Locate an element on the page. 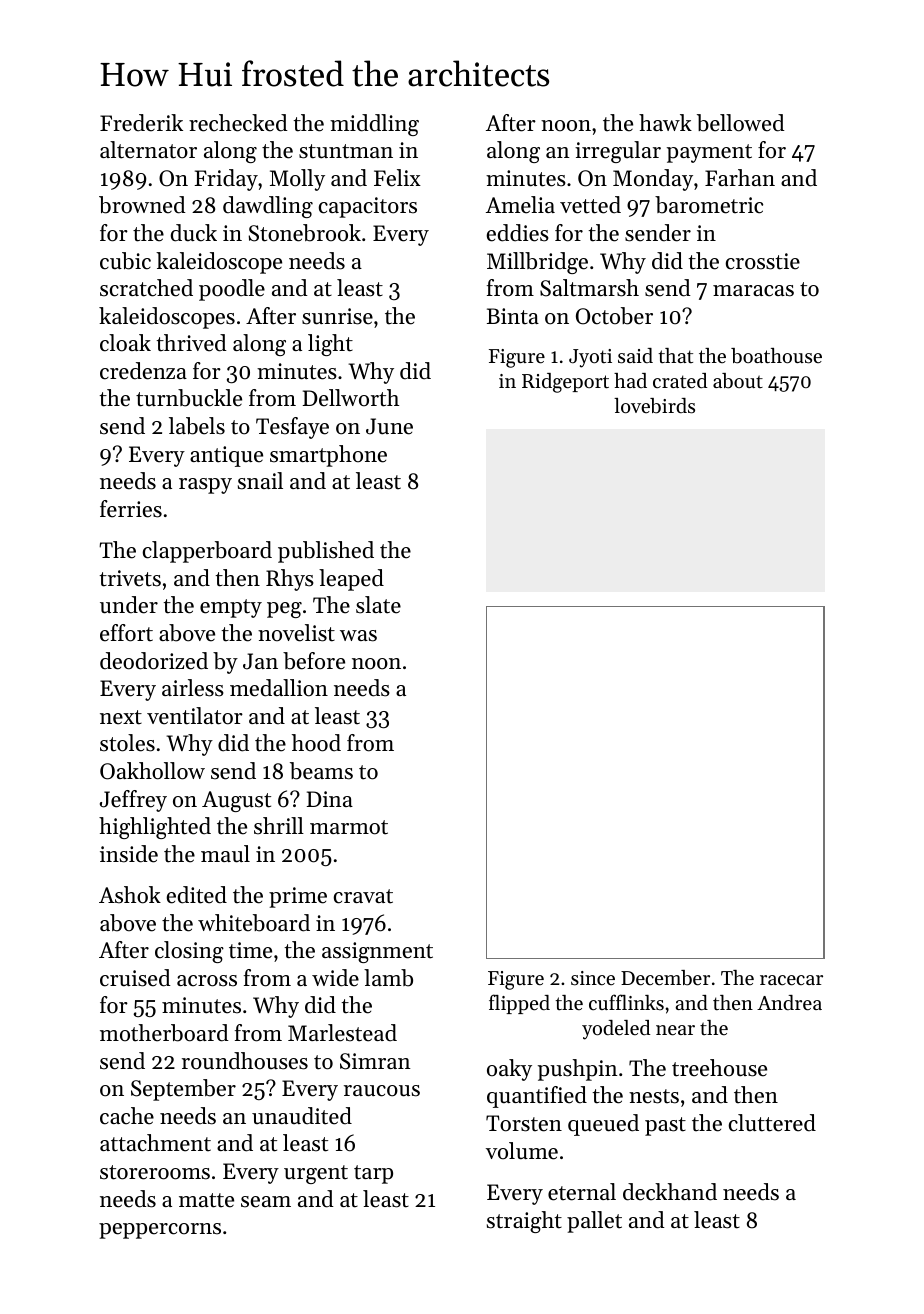  thrived is located at coordinates (191, 343).
